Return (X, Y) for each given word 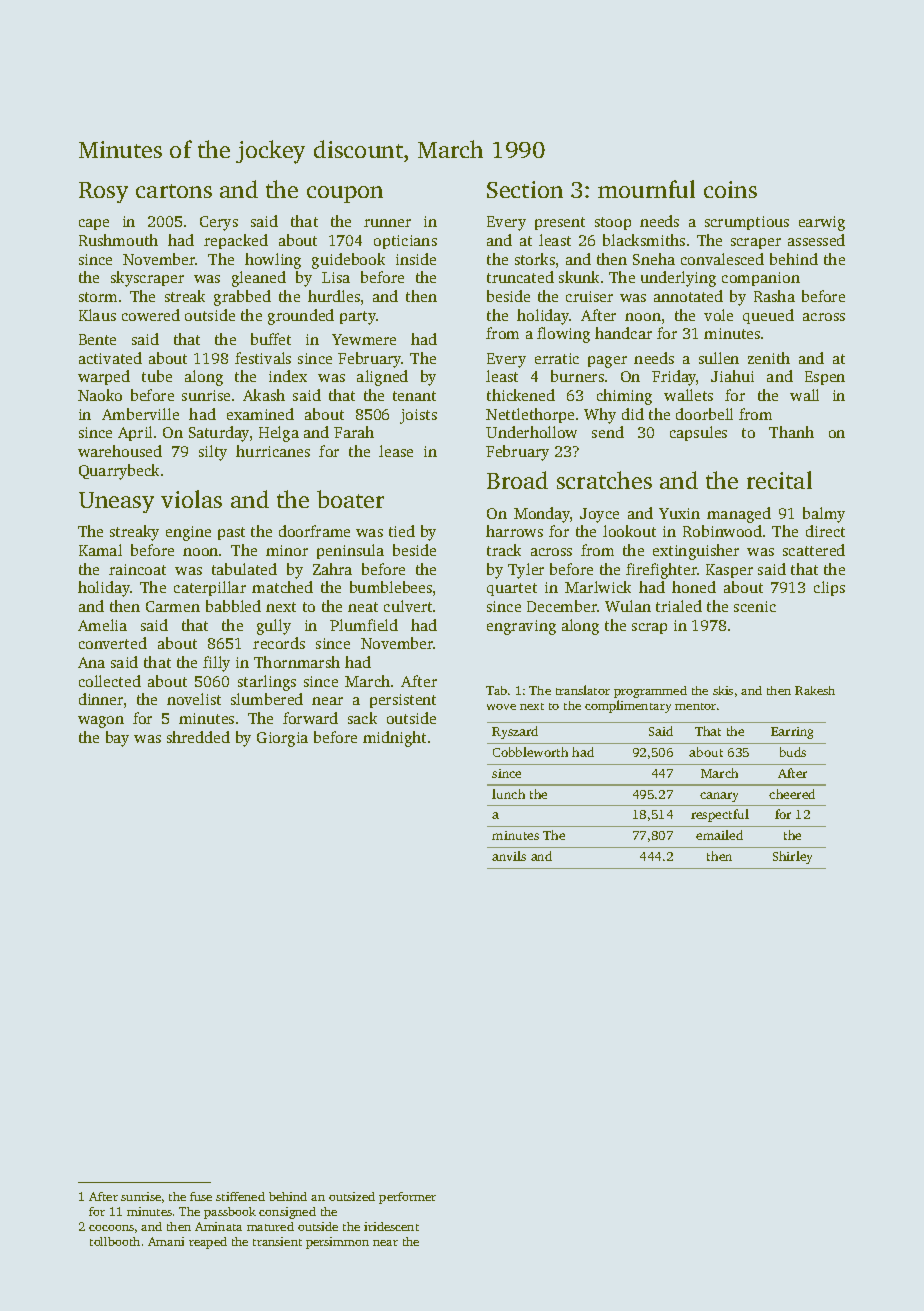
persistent (403, 701)
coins (730, 189)
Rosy (103, 192)
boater (350, 499)
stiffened (240, 1196)
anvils (509, 856)
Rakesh (815, 690)
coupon (345, 194)
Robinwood (722, 531)
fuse (201, 1196)
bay (117, 739)
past (231, 533)
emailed (719, 835)
